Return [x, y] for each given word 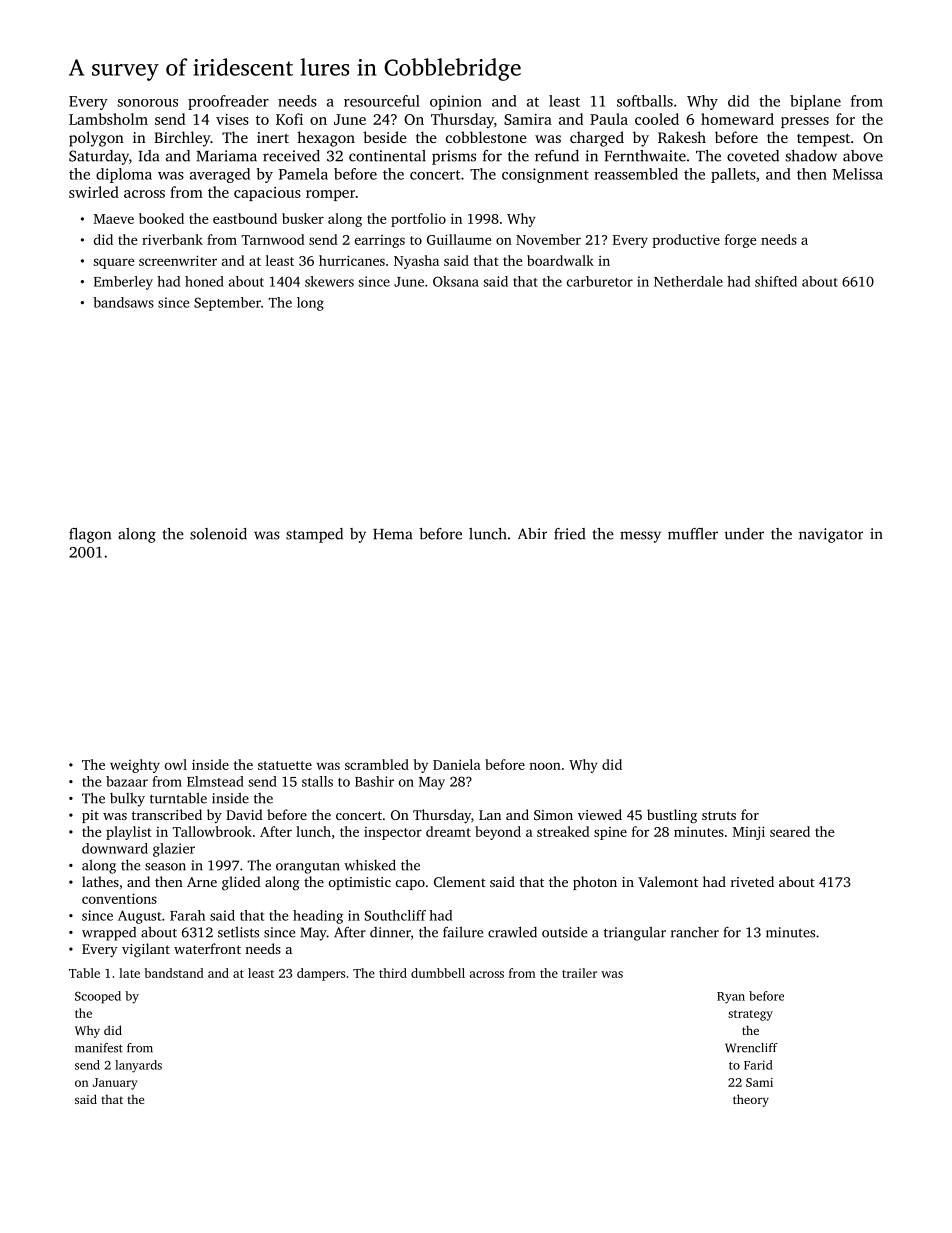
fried [569, 534]
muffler [693, 534]
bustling [672, 816]
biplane [815, 102]
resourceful [382, 101]
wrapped [109, 934]
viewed [600, 814]
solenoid [218, 534]
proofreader [228, 102]
